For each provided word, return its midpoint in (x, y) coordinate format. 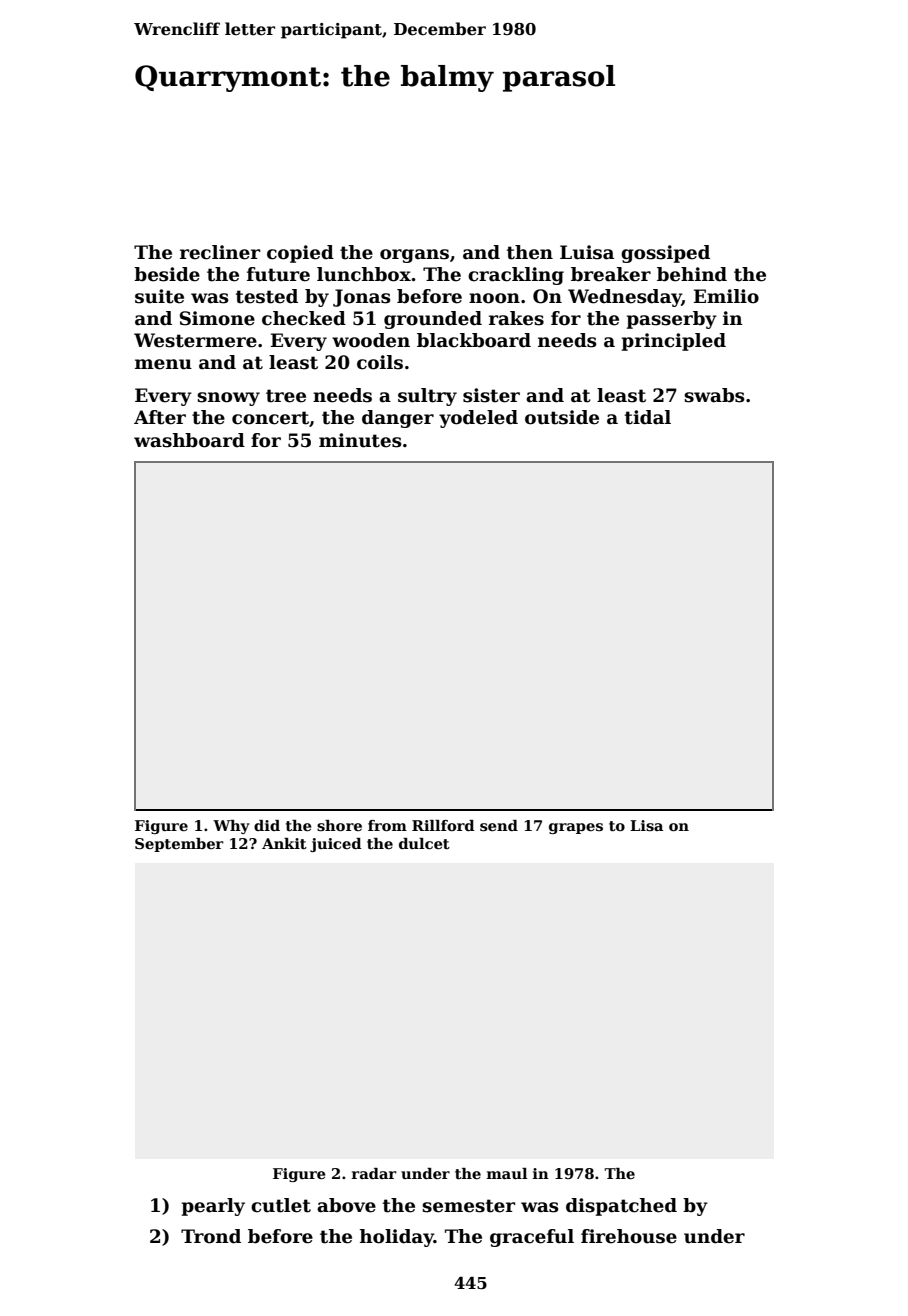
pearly (213, 1207)
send (499, 826)
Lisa (646, 825)
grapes (576, 828)
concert (270, 418)
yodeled (478, 419)
